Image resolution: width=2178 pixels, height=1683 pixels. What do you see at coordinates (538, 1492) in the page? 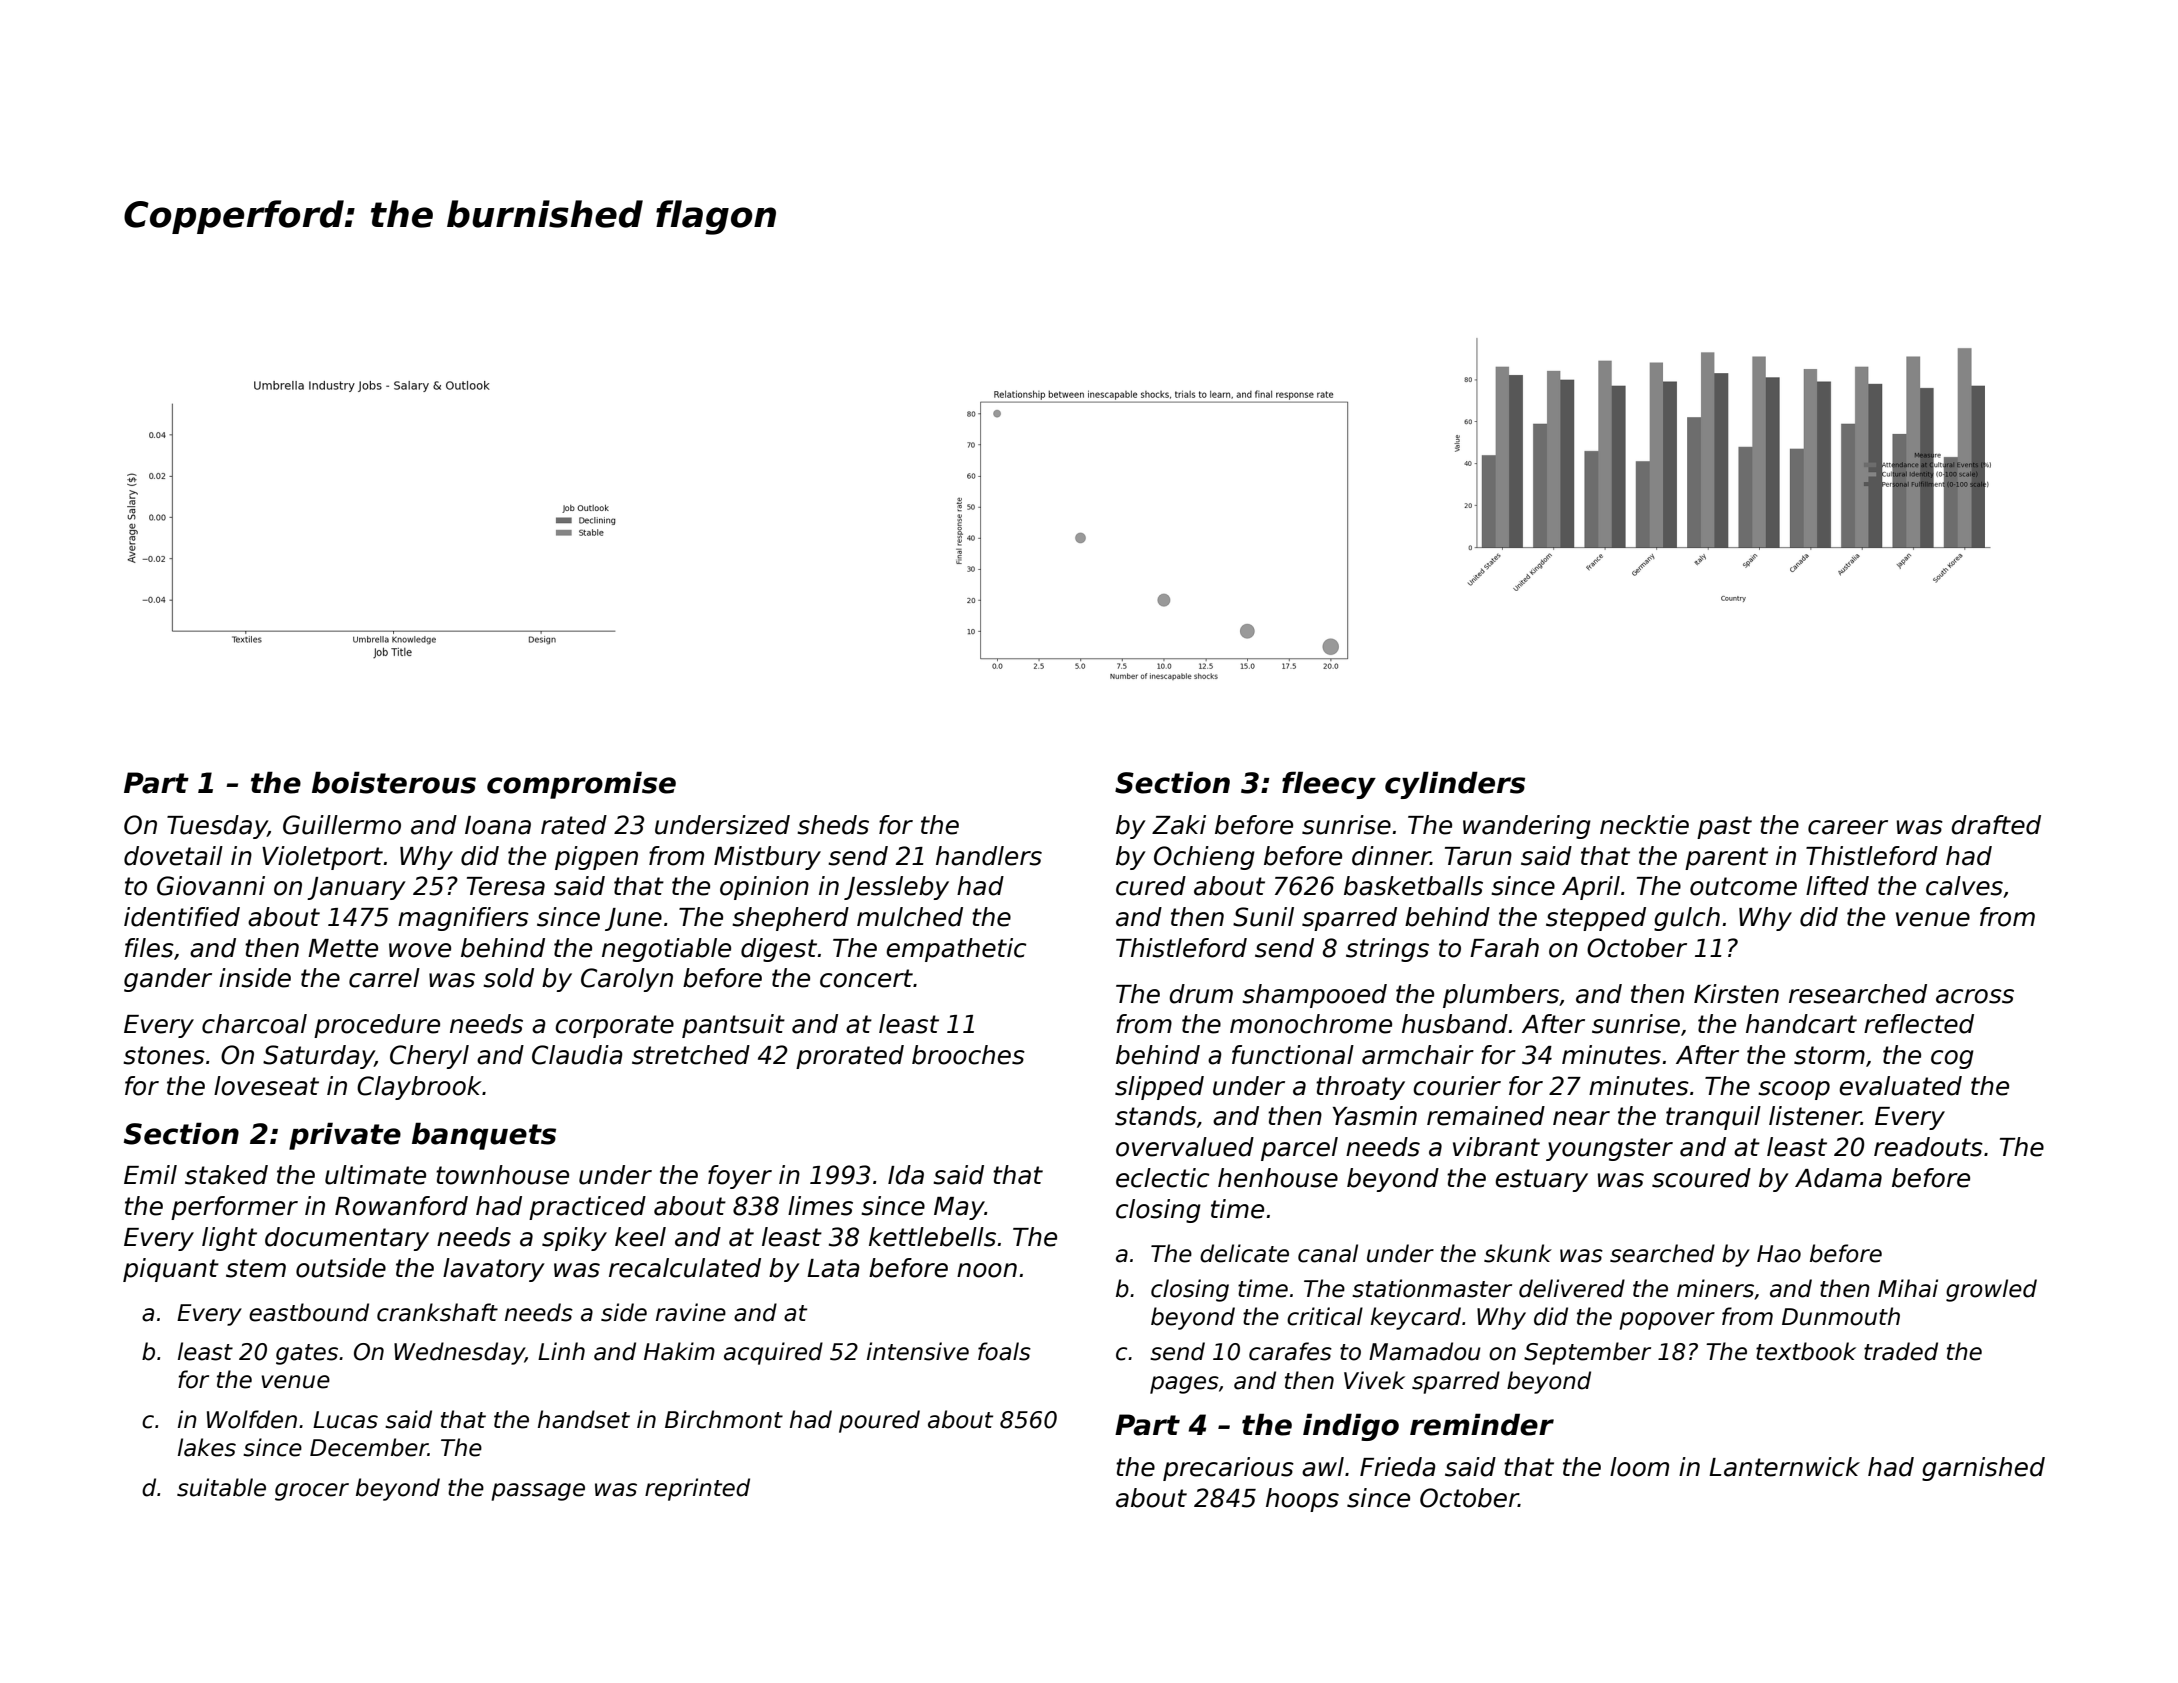
I see `passage` at bounding box center [538, 1492].
